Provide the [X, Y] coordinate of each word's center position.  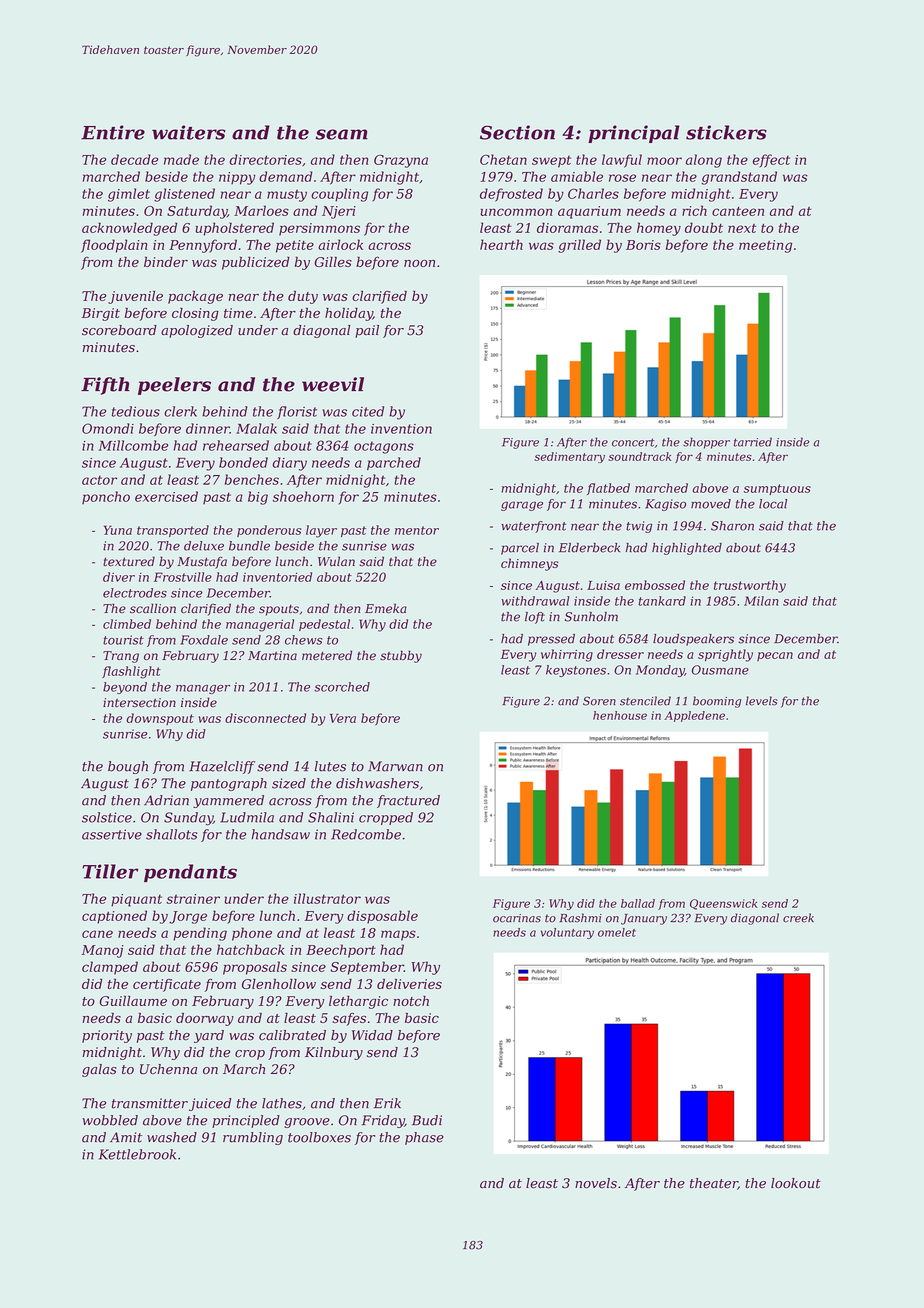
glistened [184, 195]
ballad [638, 903]
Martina [272, 656]
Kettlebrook [137, 1154]
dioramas [567, 227]
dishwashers [377, 783]
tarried [753, 442]
